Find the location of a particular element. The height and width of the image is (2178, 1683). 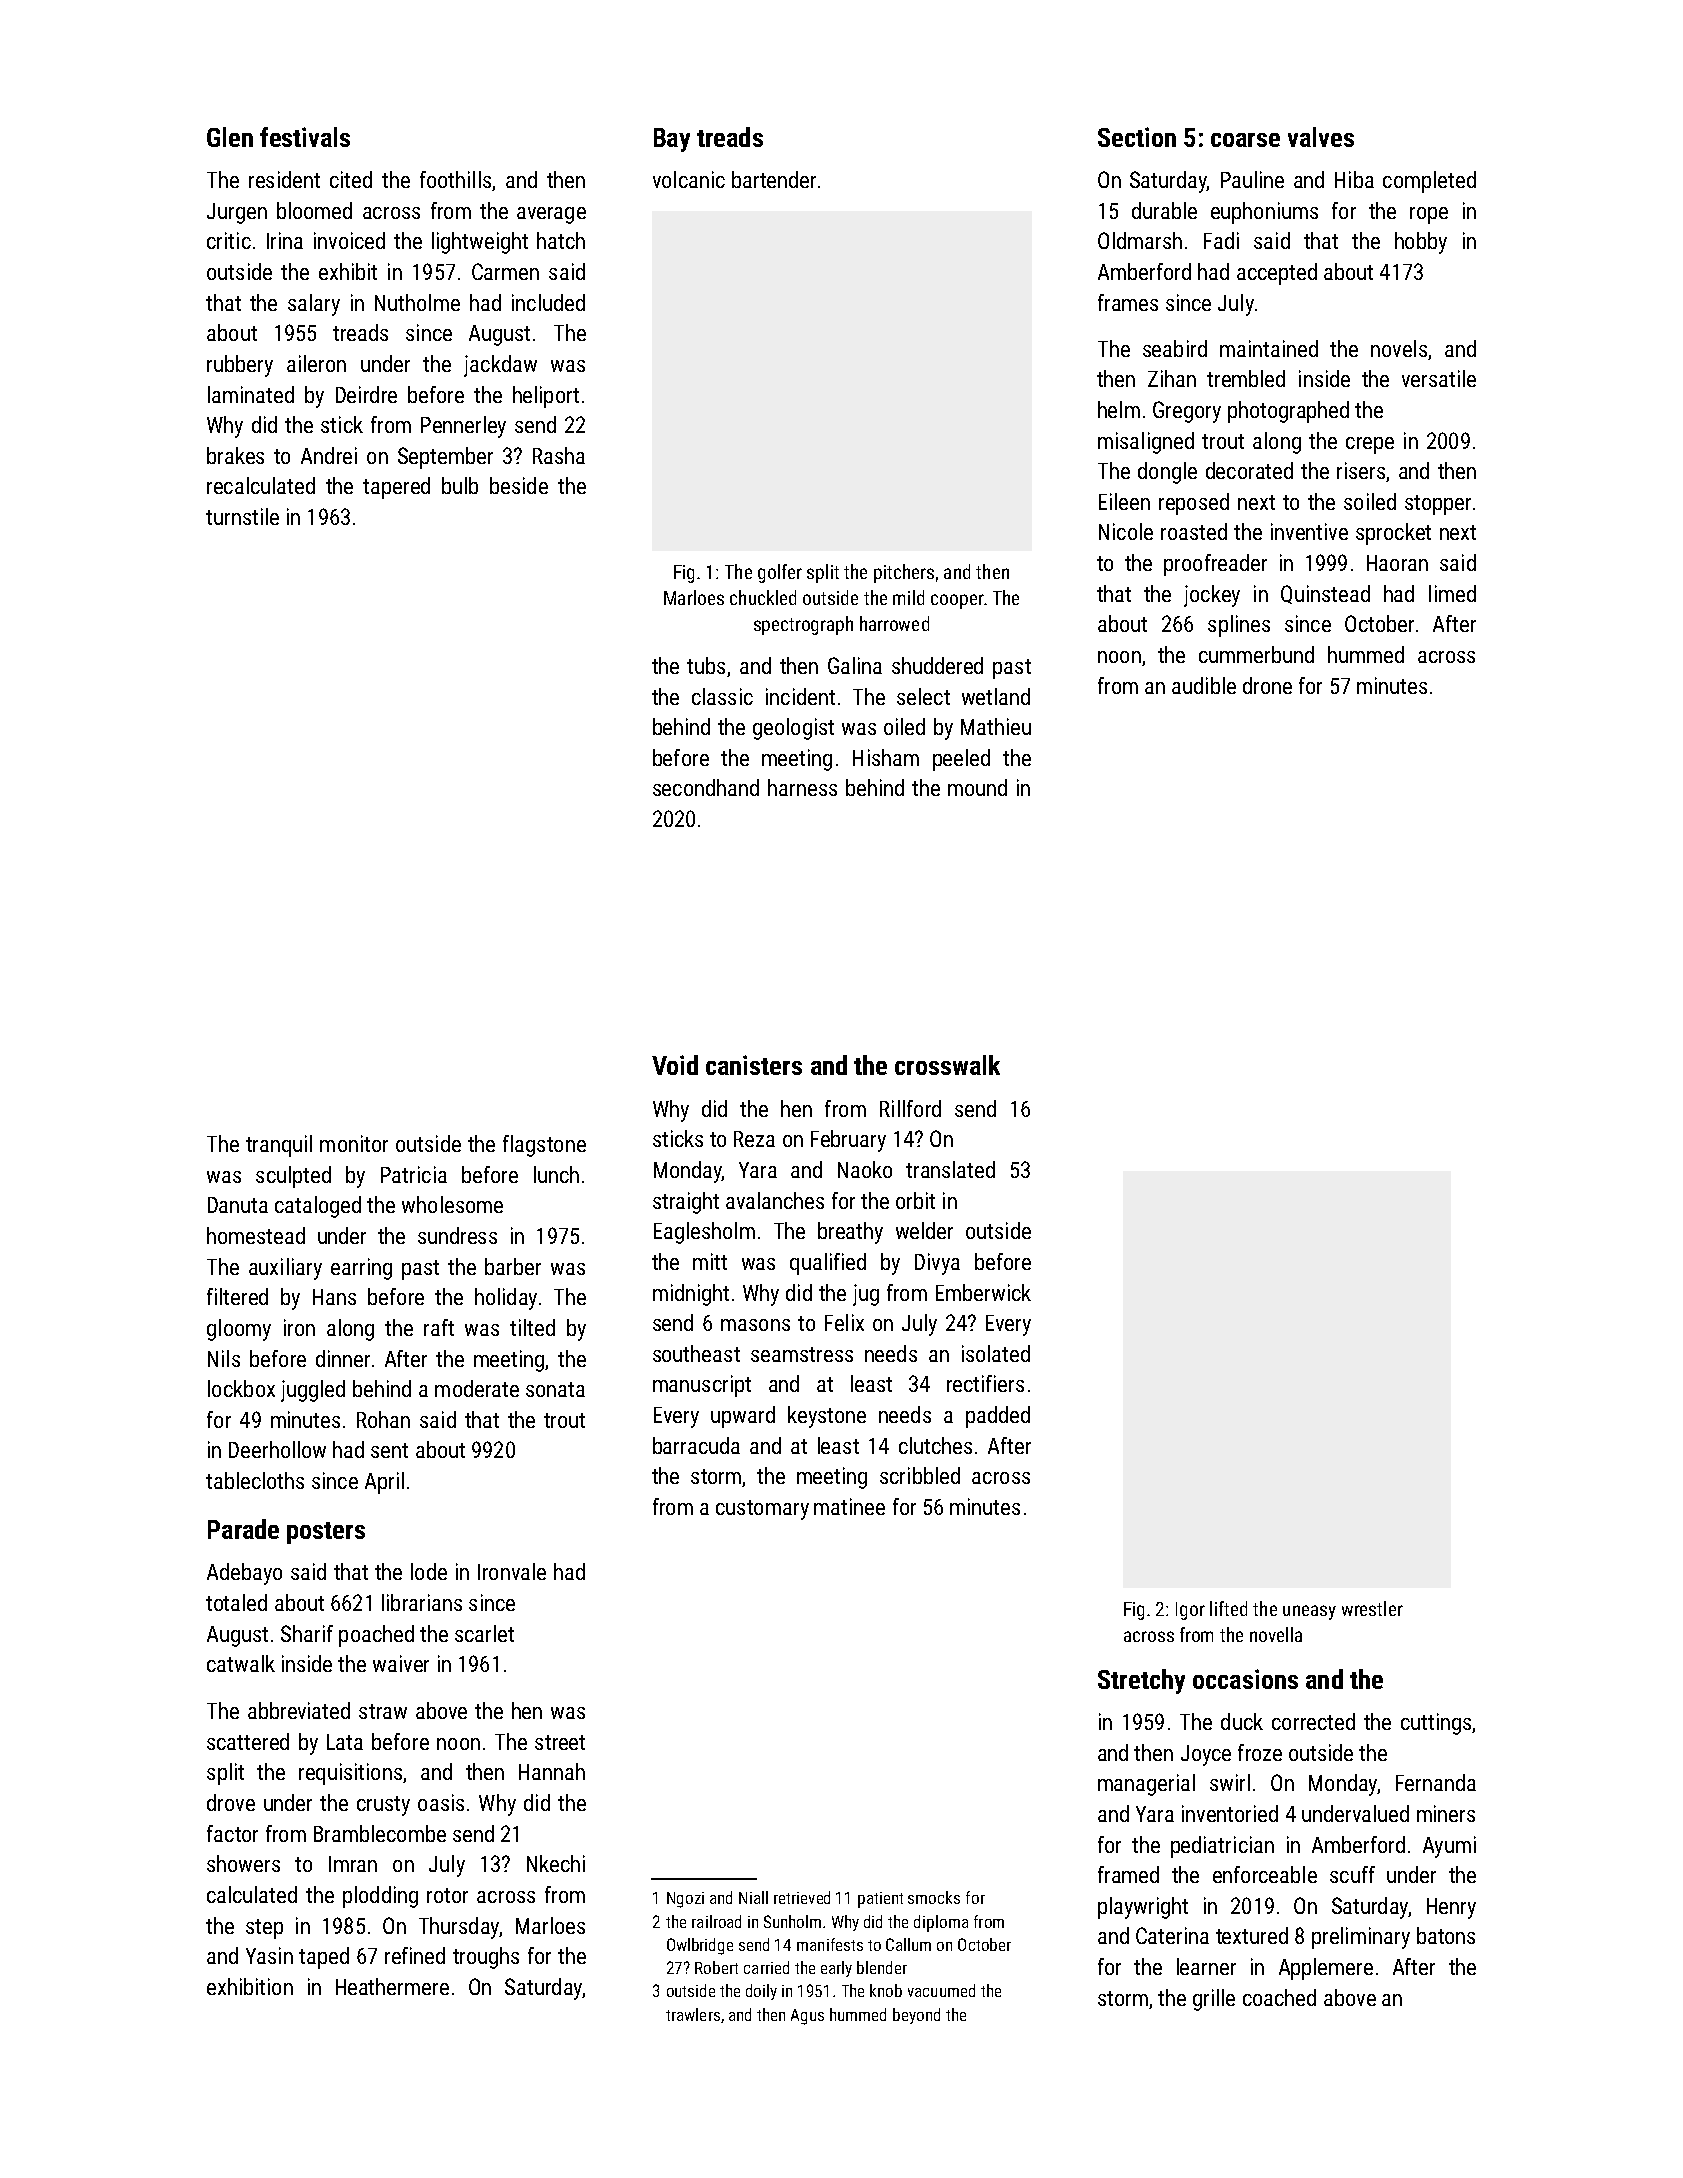

lifted is located at coordinates (1228, 1608).
